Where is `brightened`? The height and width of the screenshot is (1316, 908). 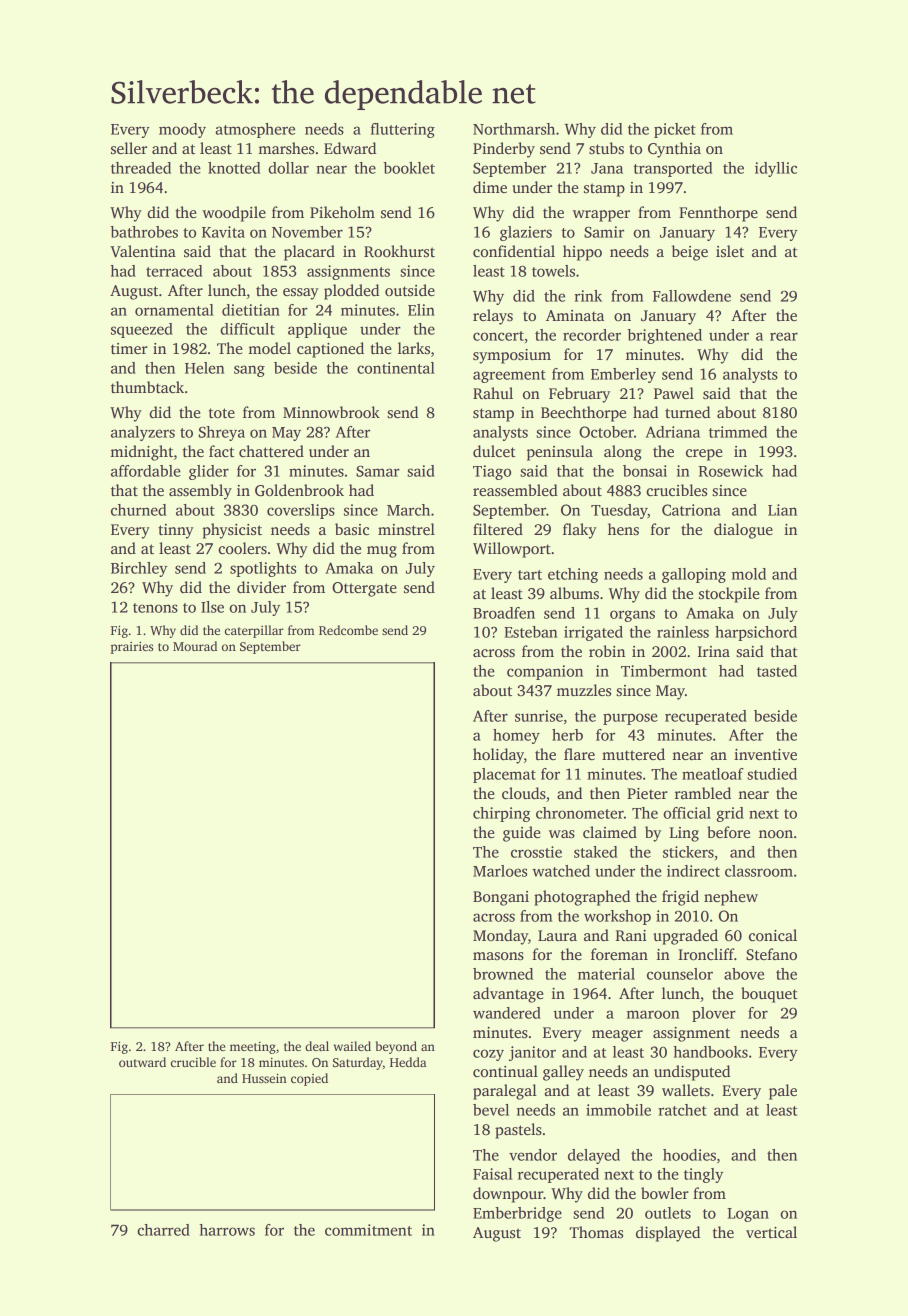
brightened is located at coordinates (664, 336).
